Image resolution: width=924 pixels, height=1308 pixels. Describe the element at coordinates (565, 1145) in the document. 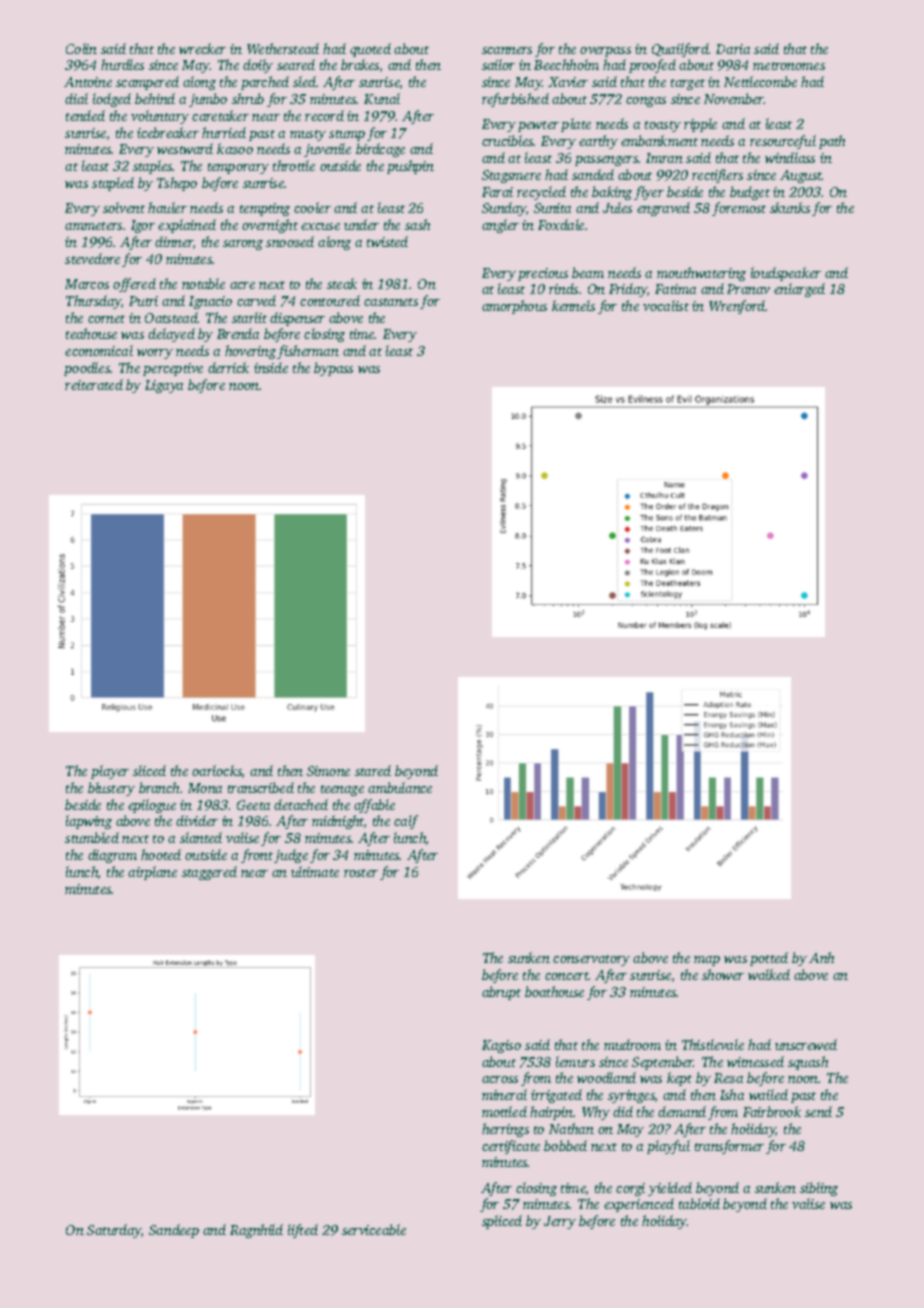

I see `bobbed` at that location.
